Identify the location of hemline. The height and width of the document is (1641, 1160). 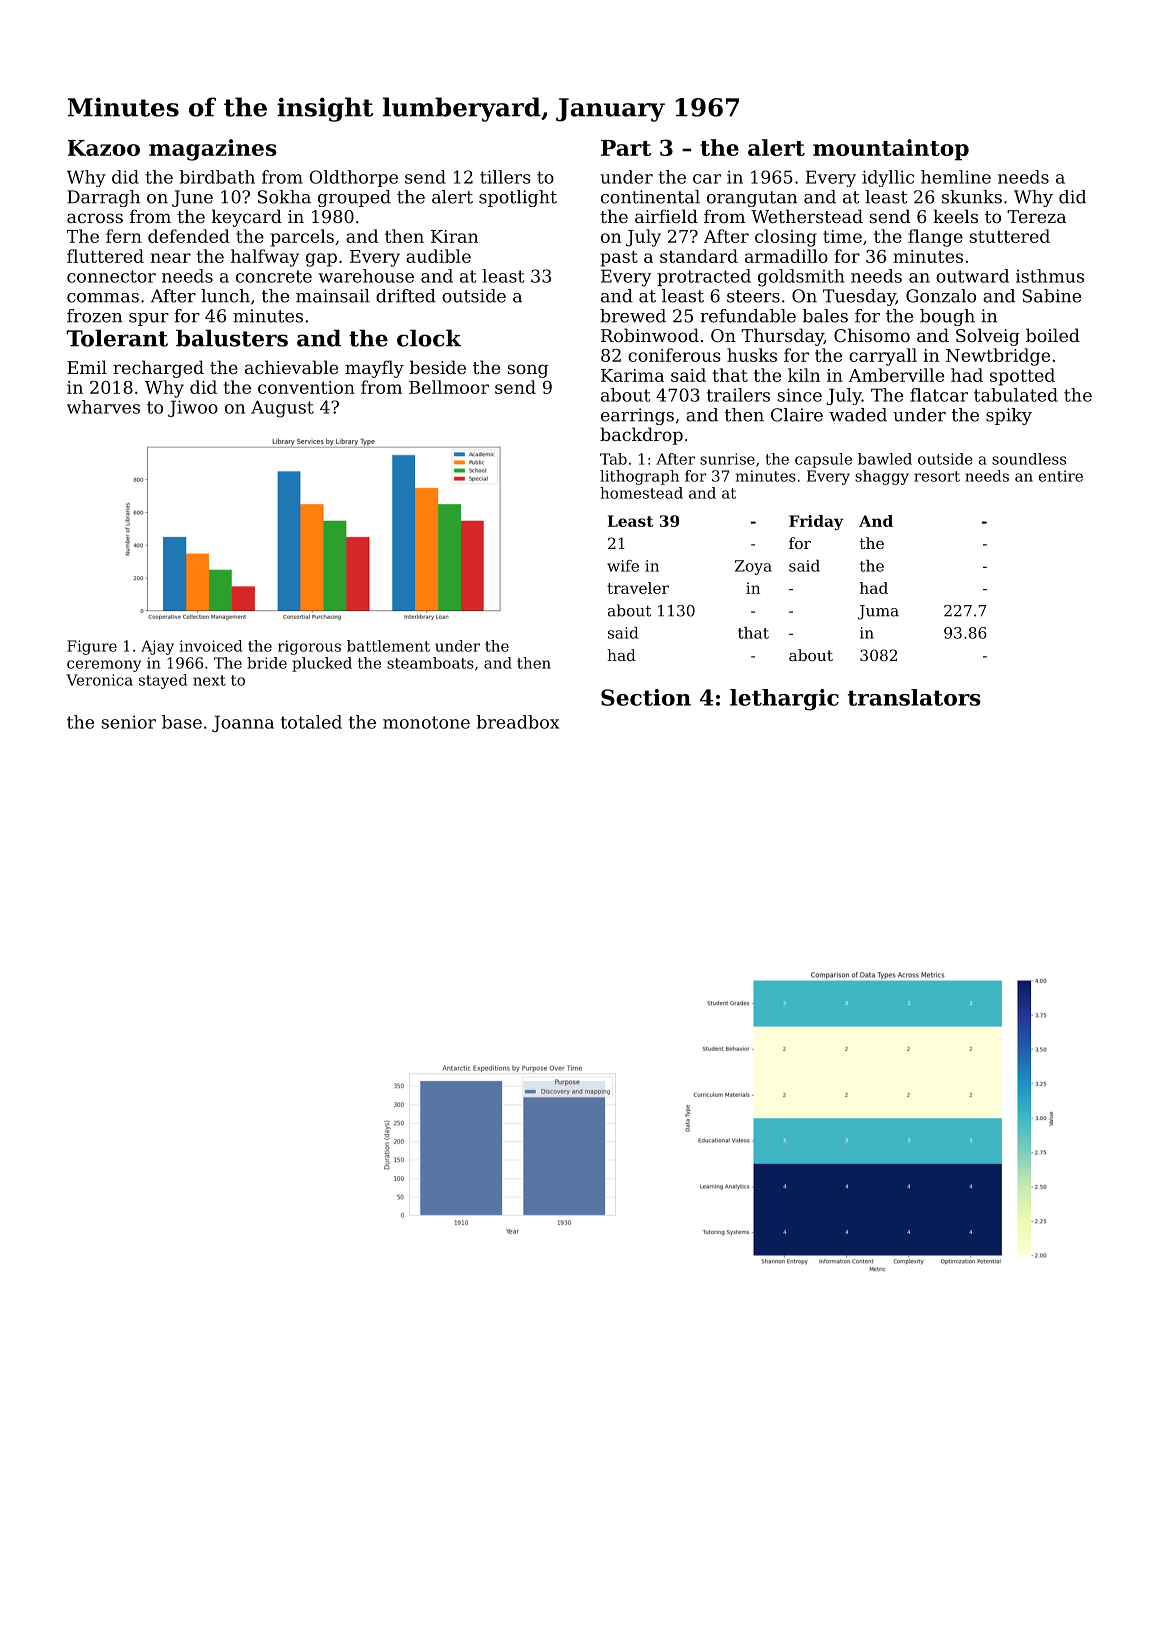
(956, 177).
